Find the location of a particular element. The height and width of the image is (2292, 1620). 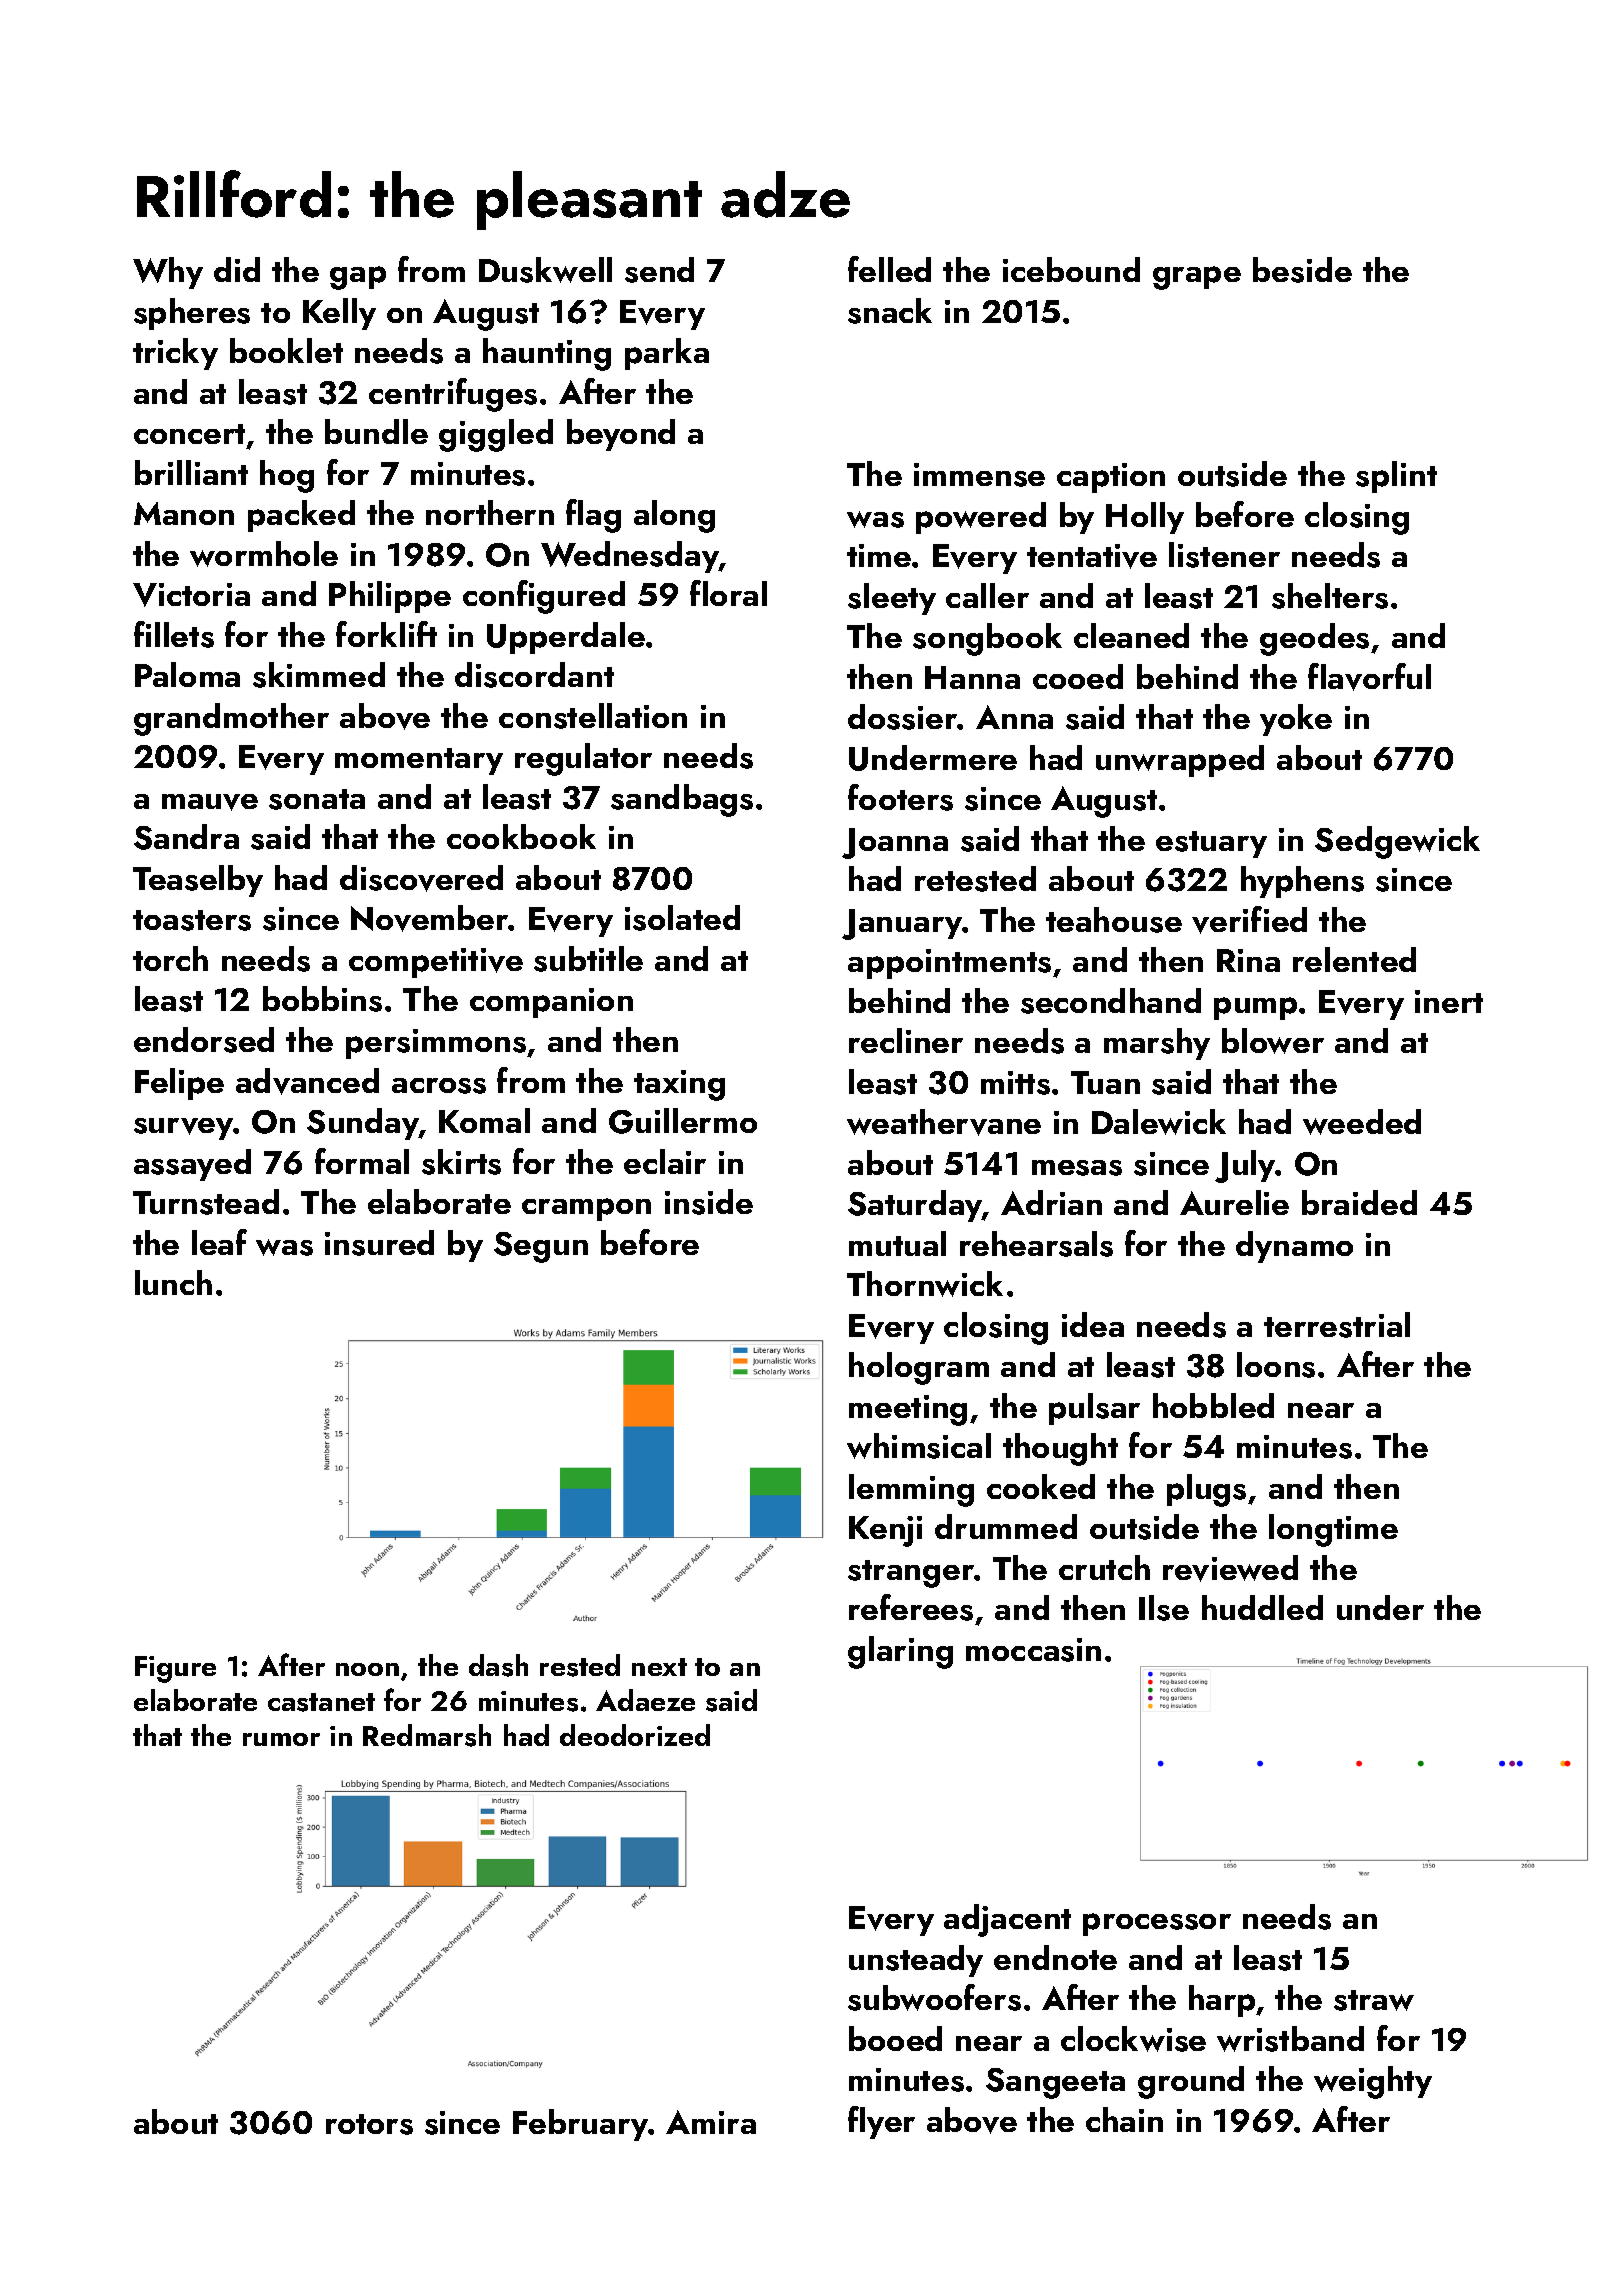

sandbags is located at coordinates (682, 800).
